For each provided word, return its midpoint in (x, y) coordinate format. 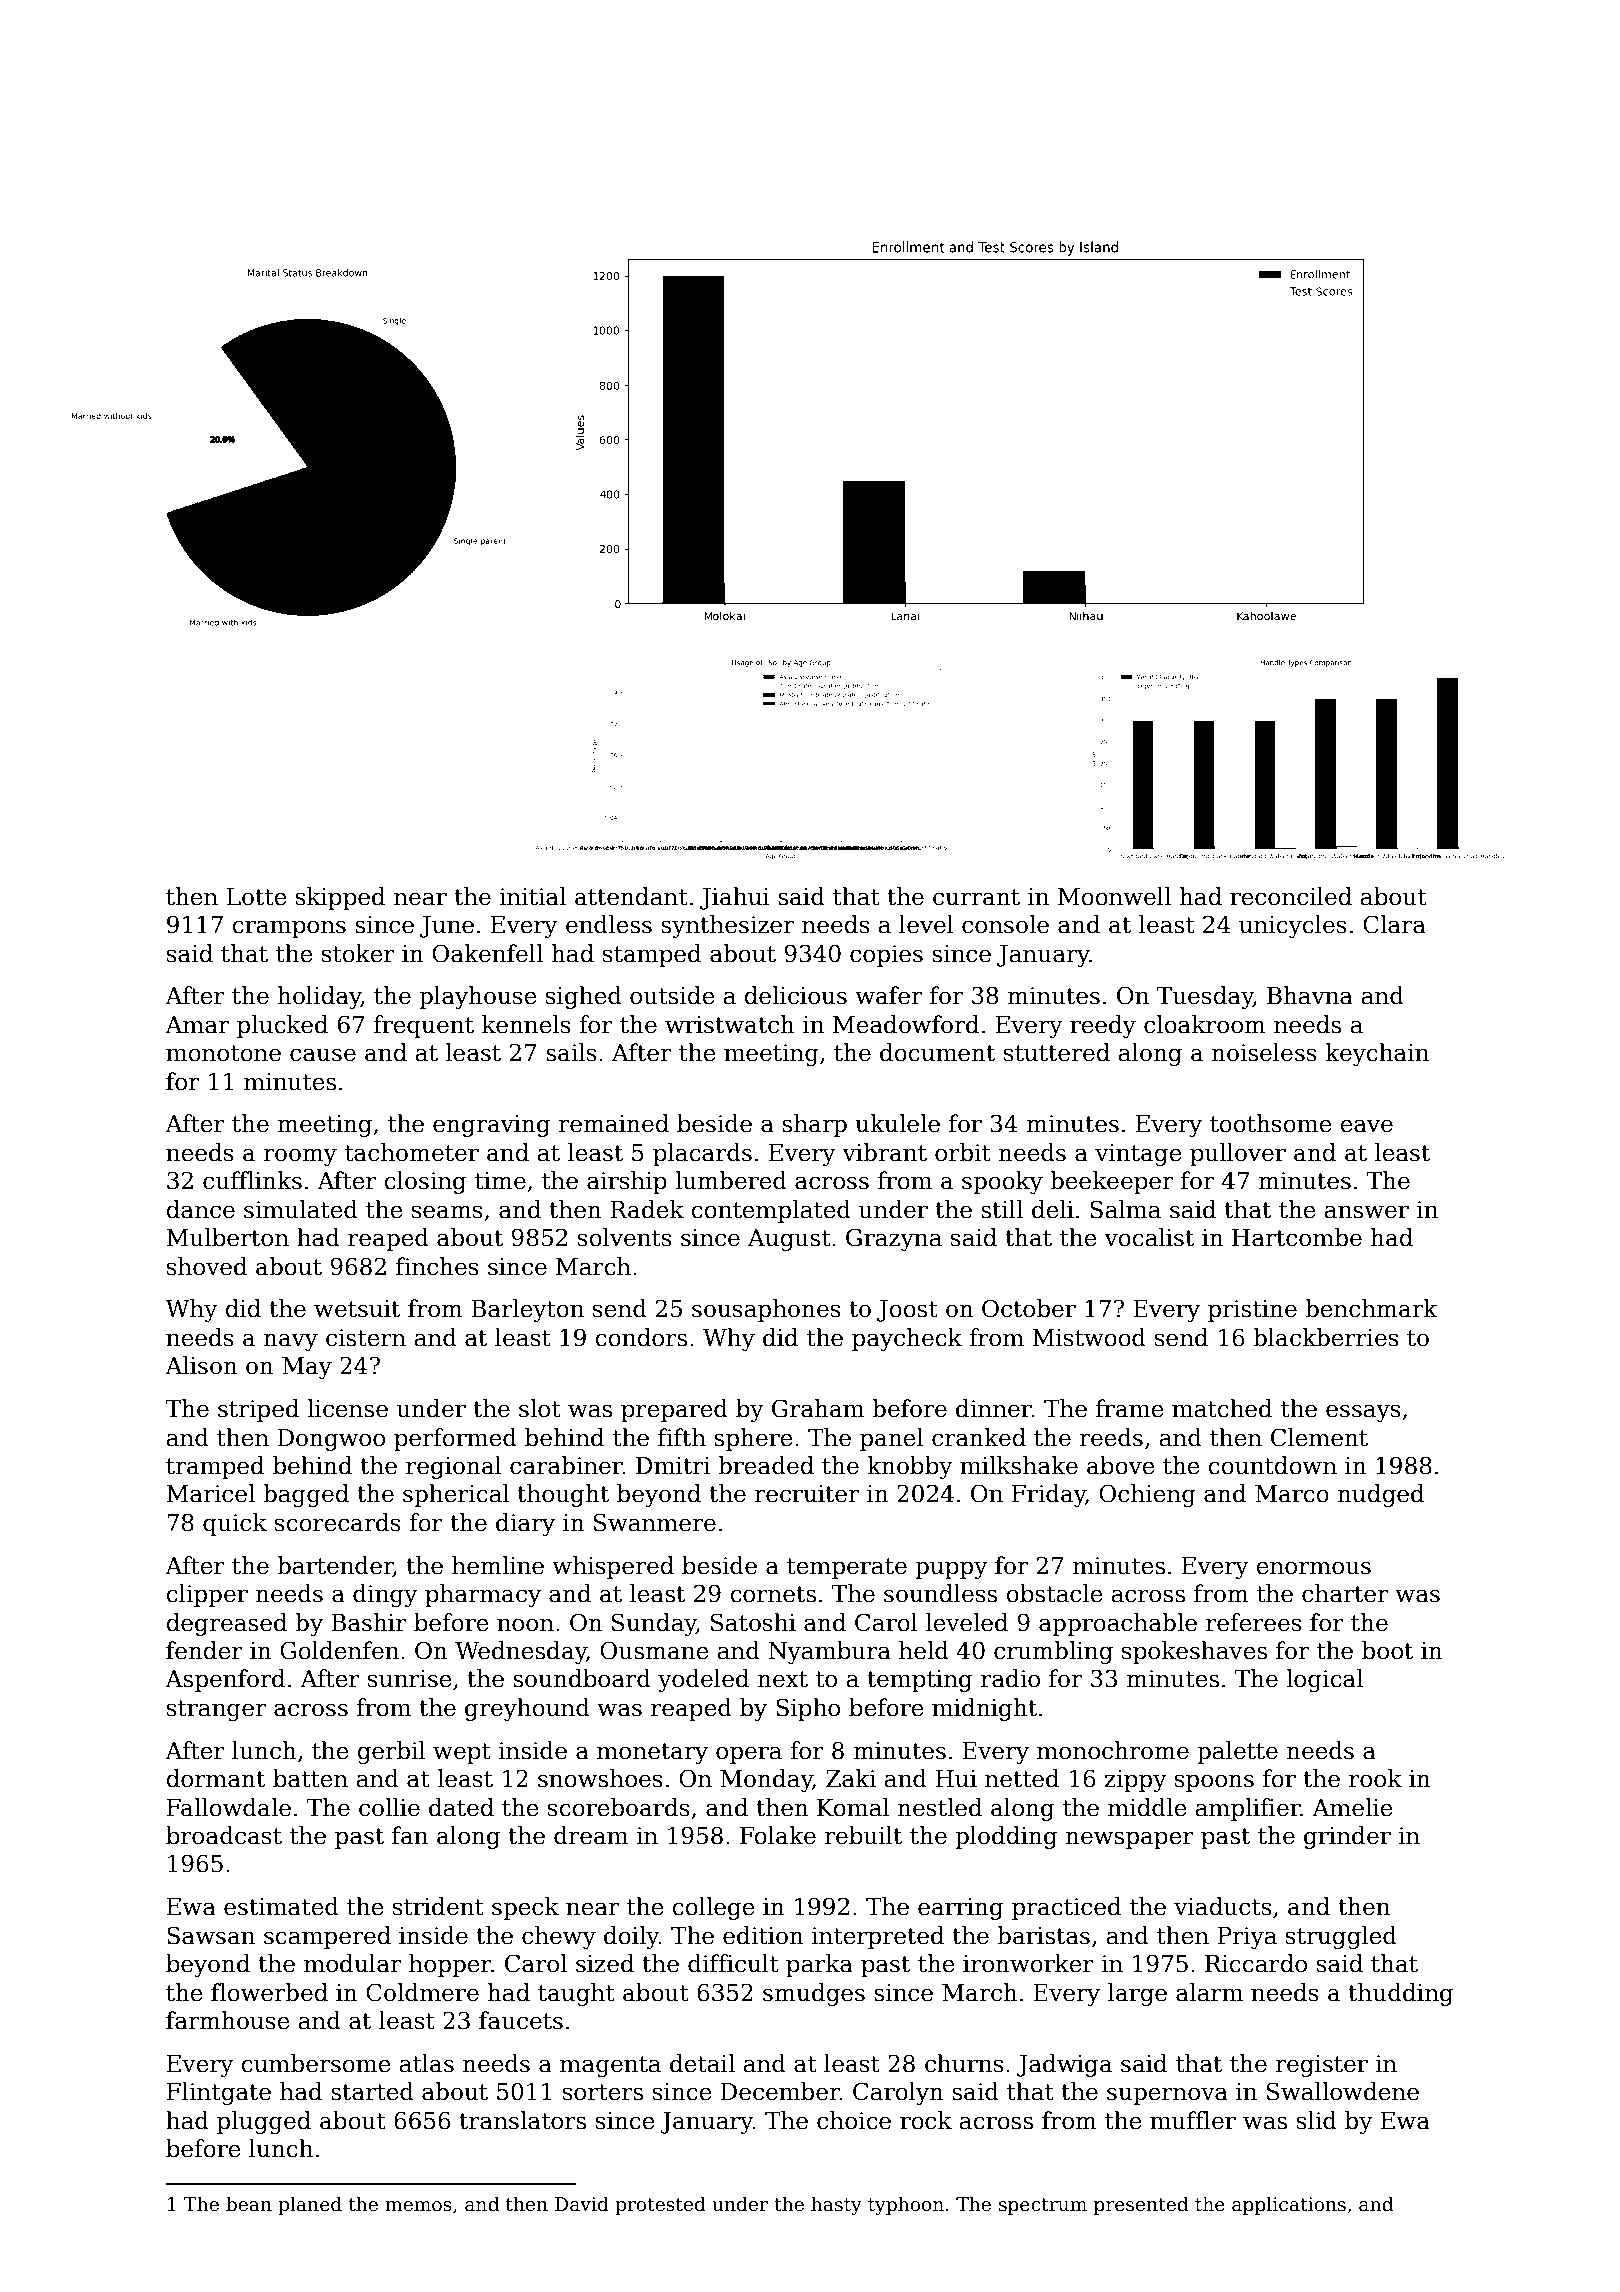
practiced (1066, 1908)
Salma (1125, 1209)
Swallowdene (1343, 2091)
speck (525, 1908)
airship (627, 1182)
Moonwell (1114, 896)
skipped (340, 898)
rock (926, 2120)
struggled (1341, 1937)
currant (976, 897)
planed (310, 2205)
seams (447, 1212)
